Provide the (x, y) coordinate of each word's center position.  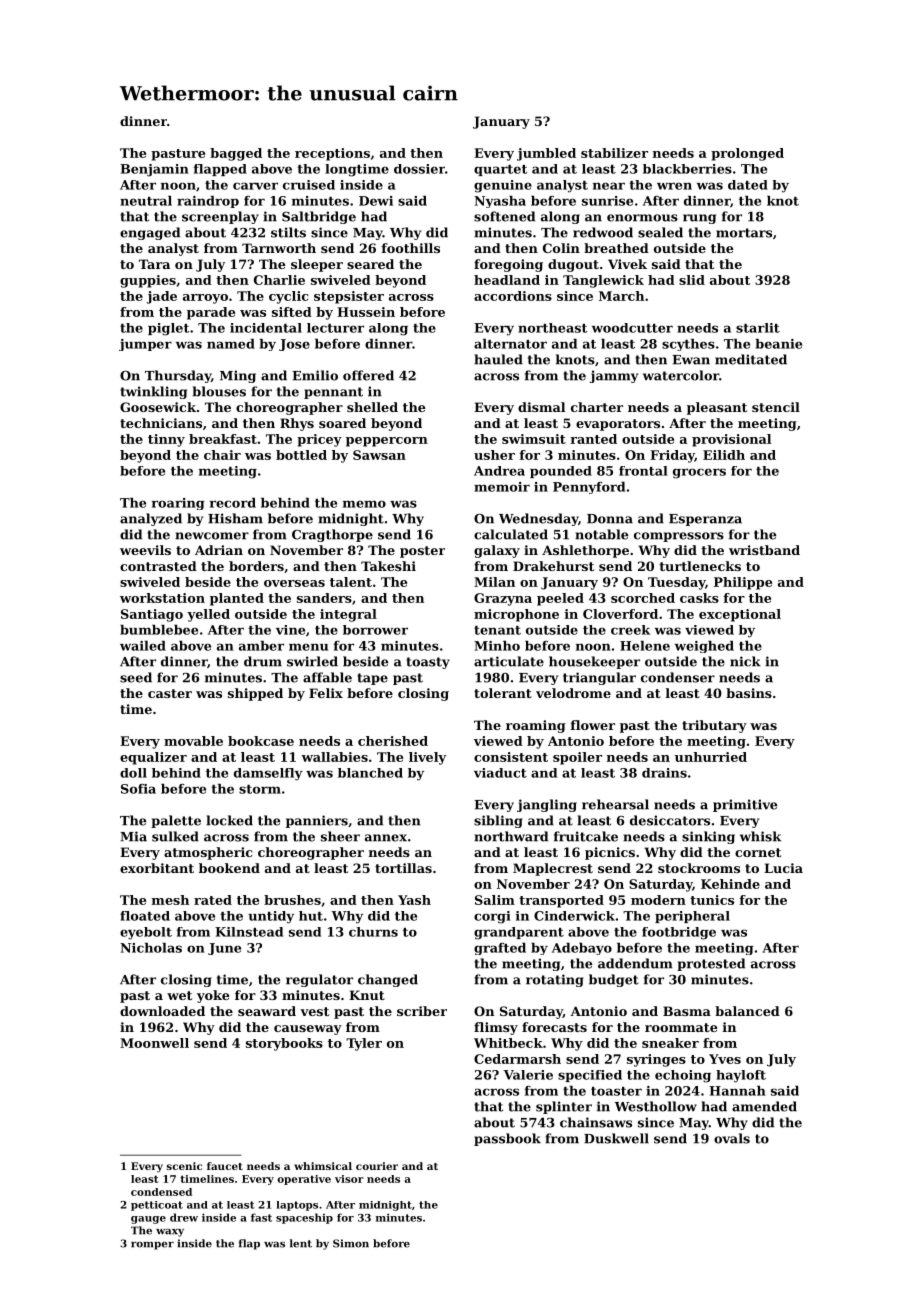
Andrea (499, 471)
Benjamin (154, 170)
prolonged (747, 154)
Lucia (783, 868)
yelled (208, 615)
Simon (351, 1243)
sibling (498, 821)
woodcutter (632, 328)
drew (184, 1217)
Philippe (743, 583)
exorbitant (157, 868)
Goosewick (158, 407)
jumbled (546, 154)
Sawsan (379, 455)
